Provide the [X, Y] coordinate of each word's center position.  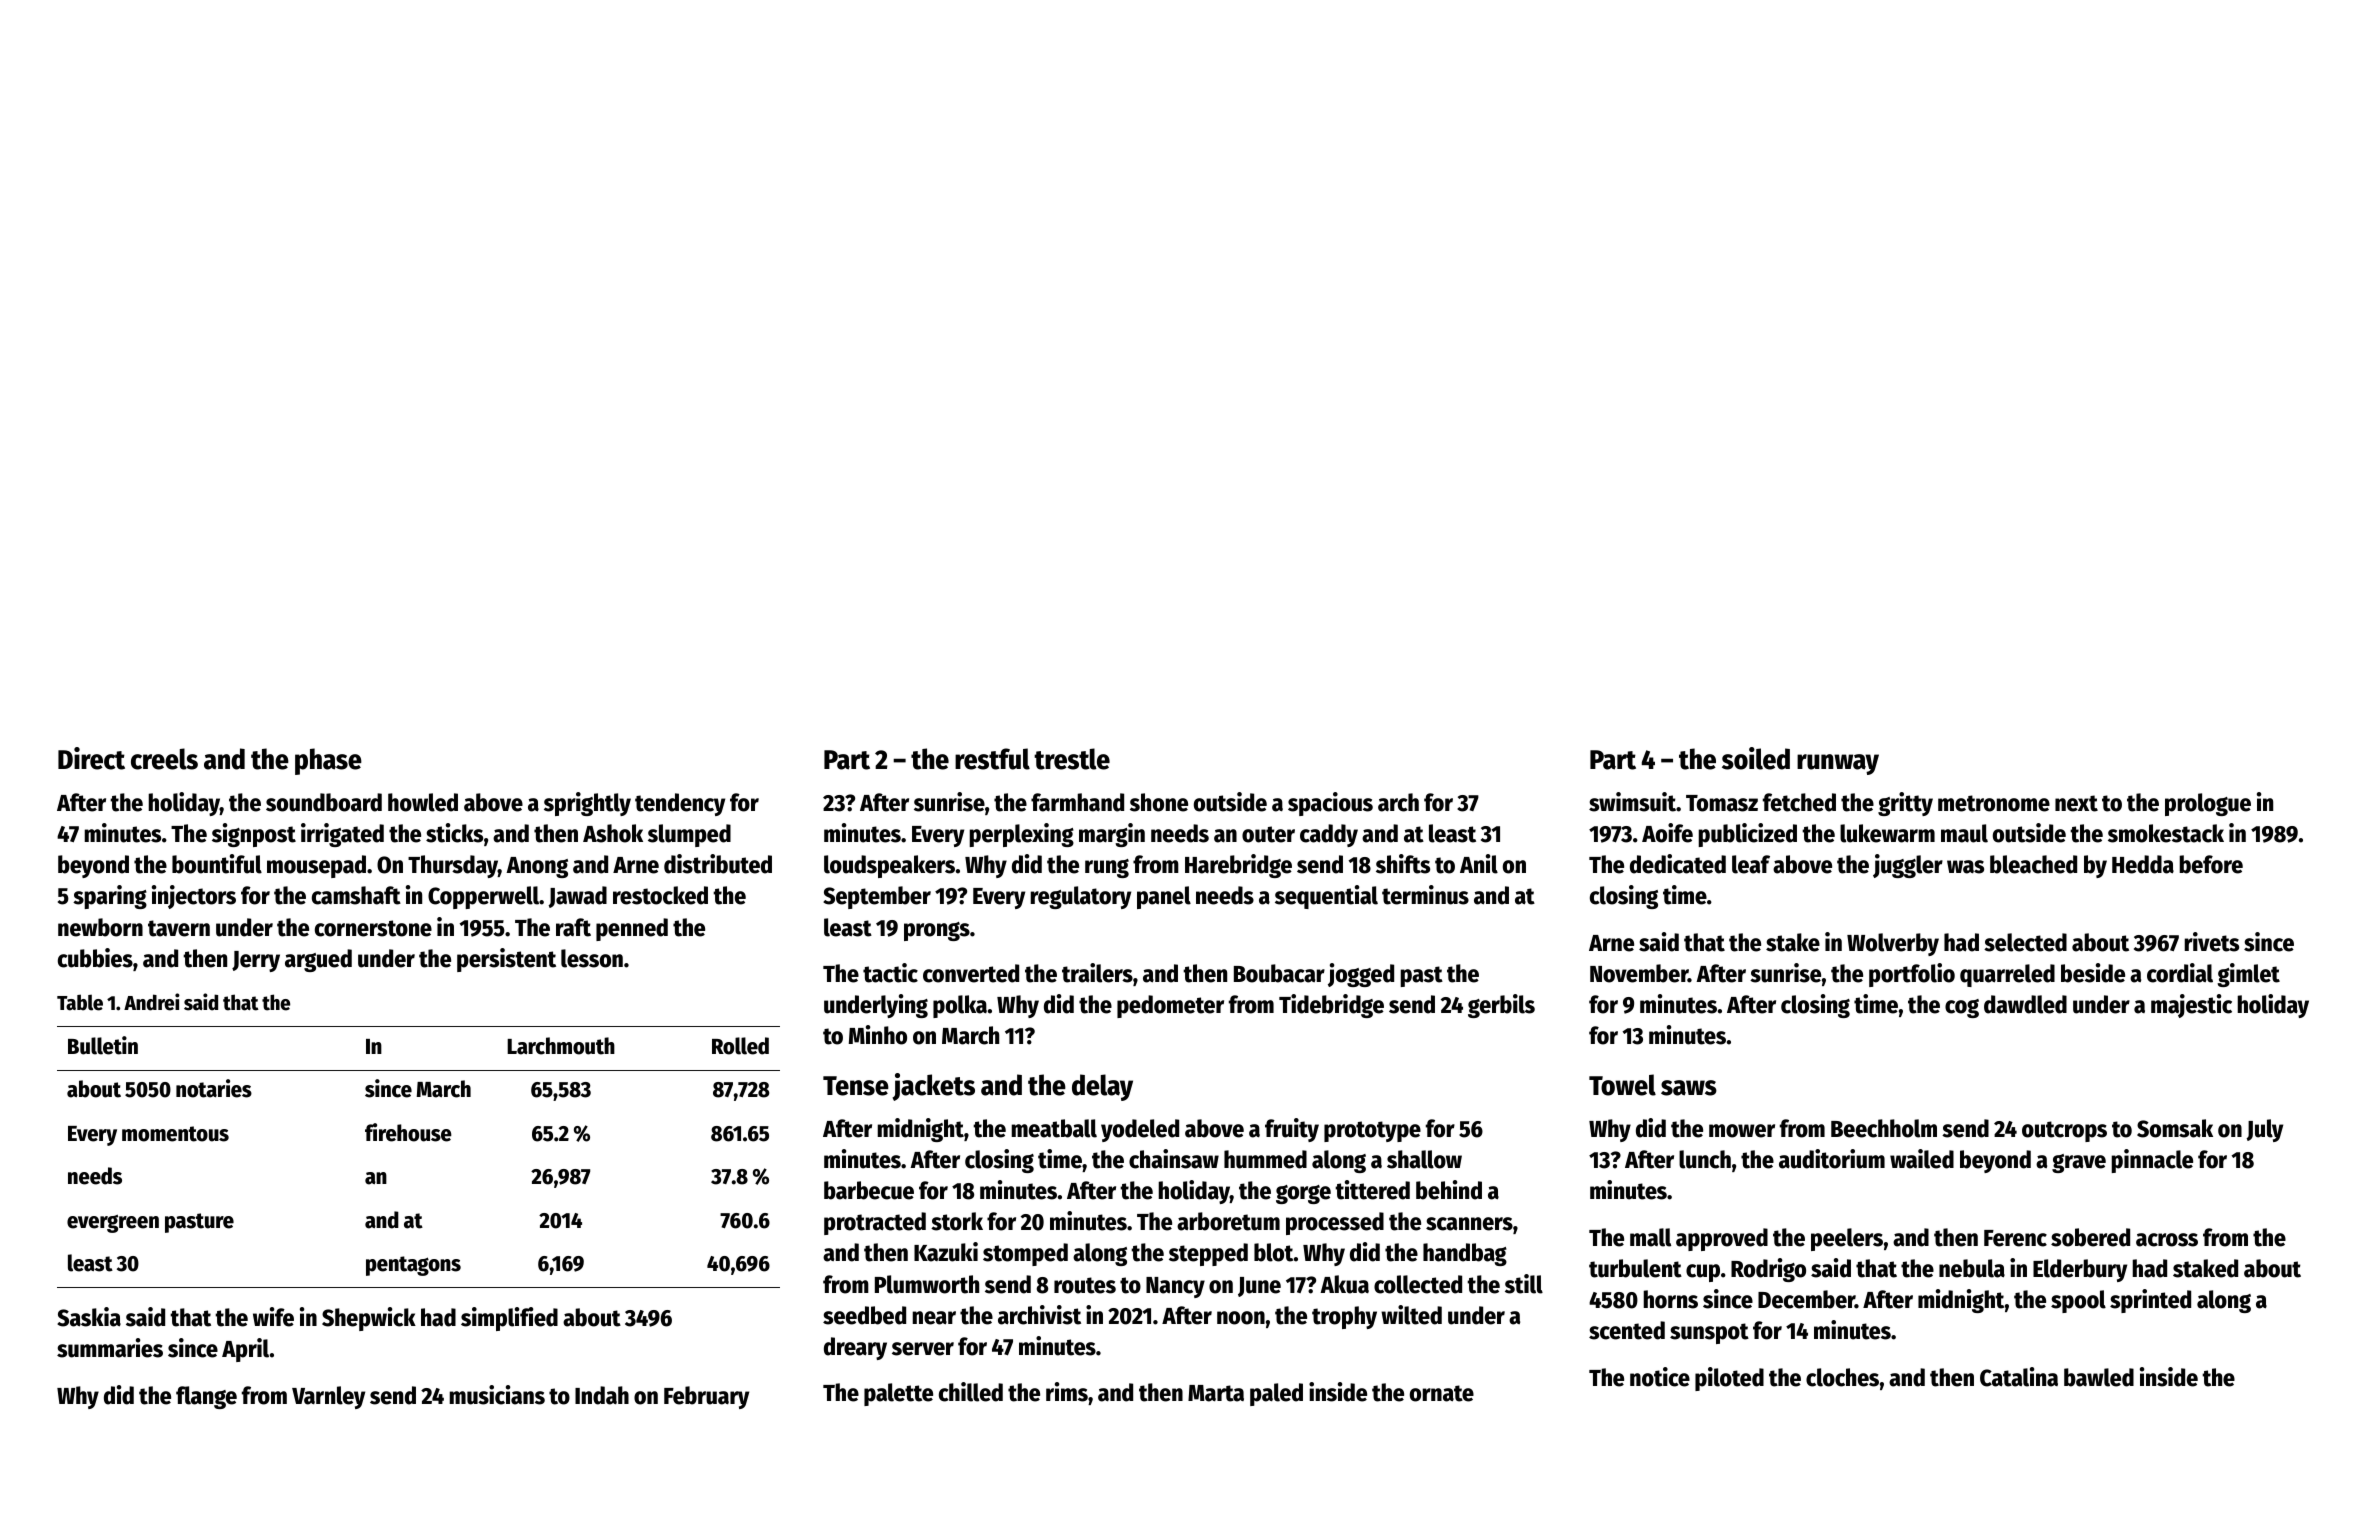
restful [992, 759]
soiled [1756, 758]
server [923, 1349]
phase [328, 761]
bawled [2099, 1377]
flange [206, 1397]
